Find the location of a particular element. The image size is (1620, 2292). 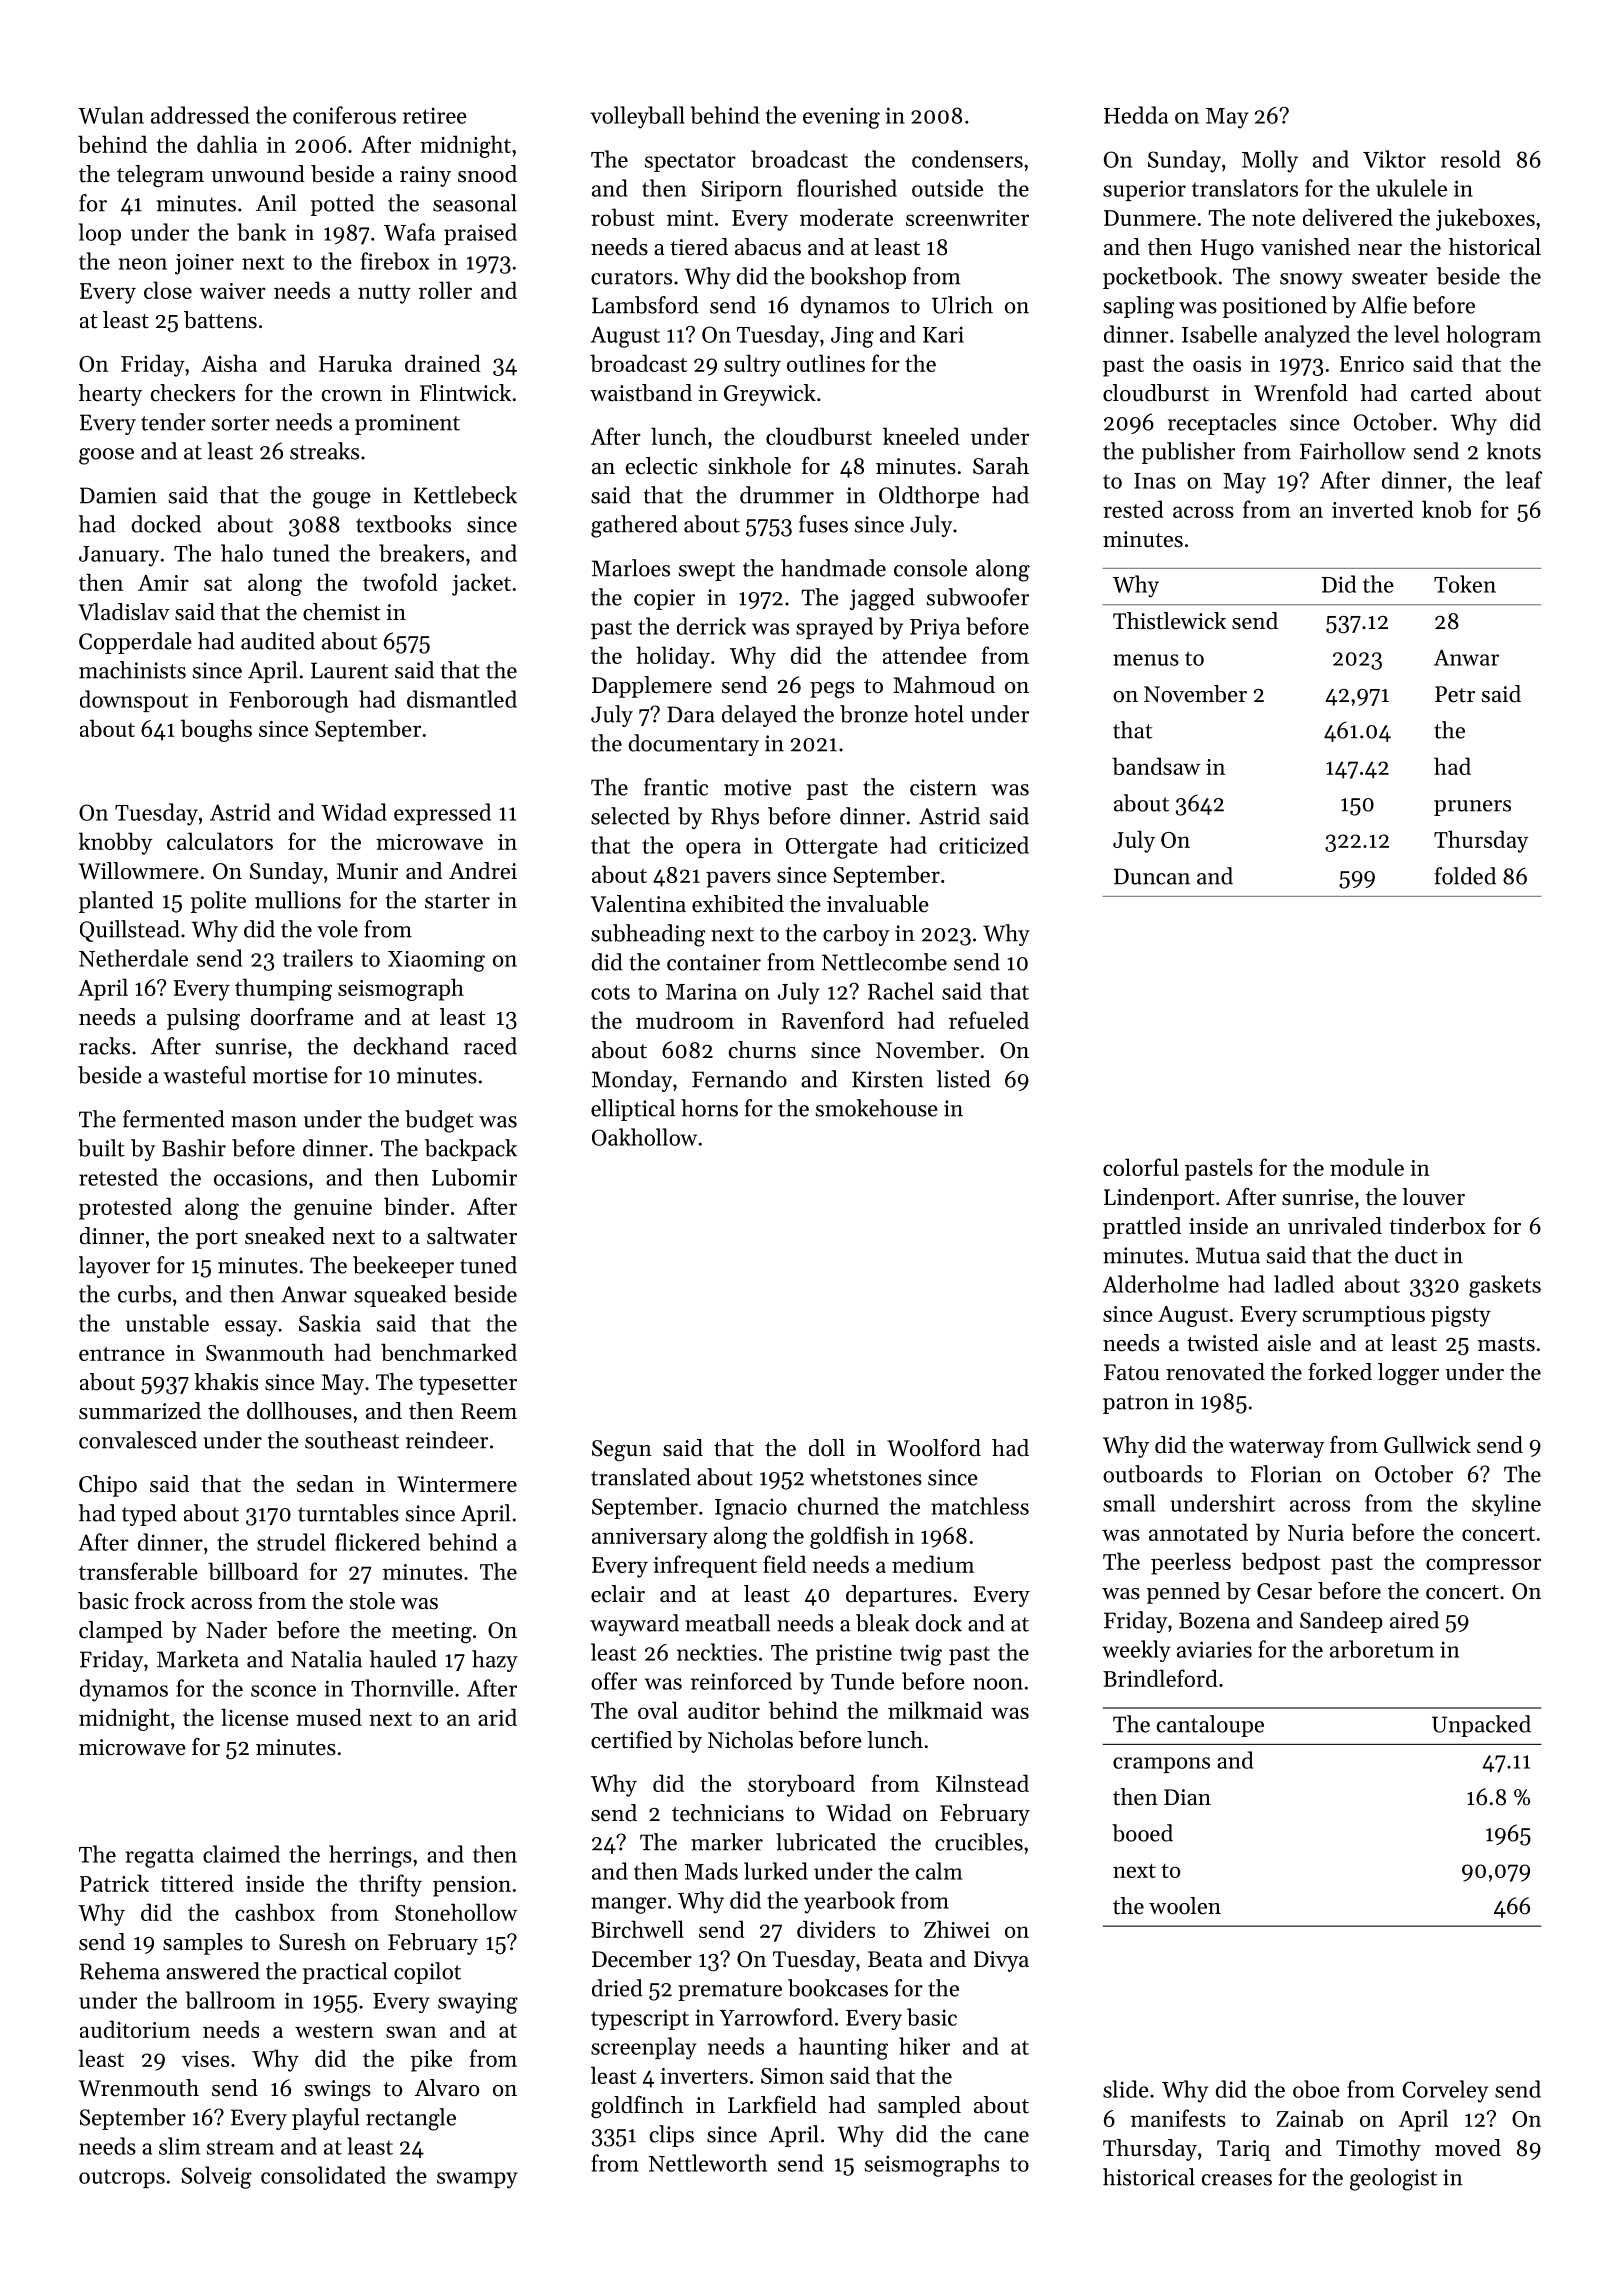

Nettleworth is located at coordinates (708, 2163).
